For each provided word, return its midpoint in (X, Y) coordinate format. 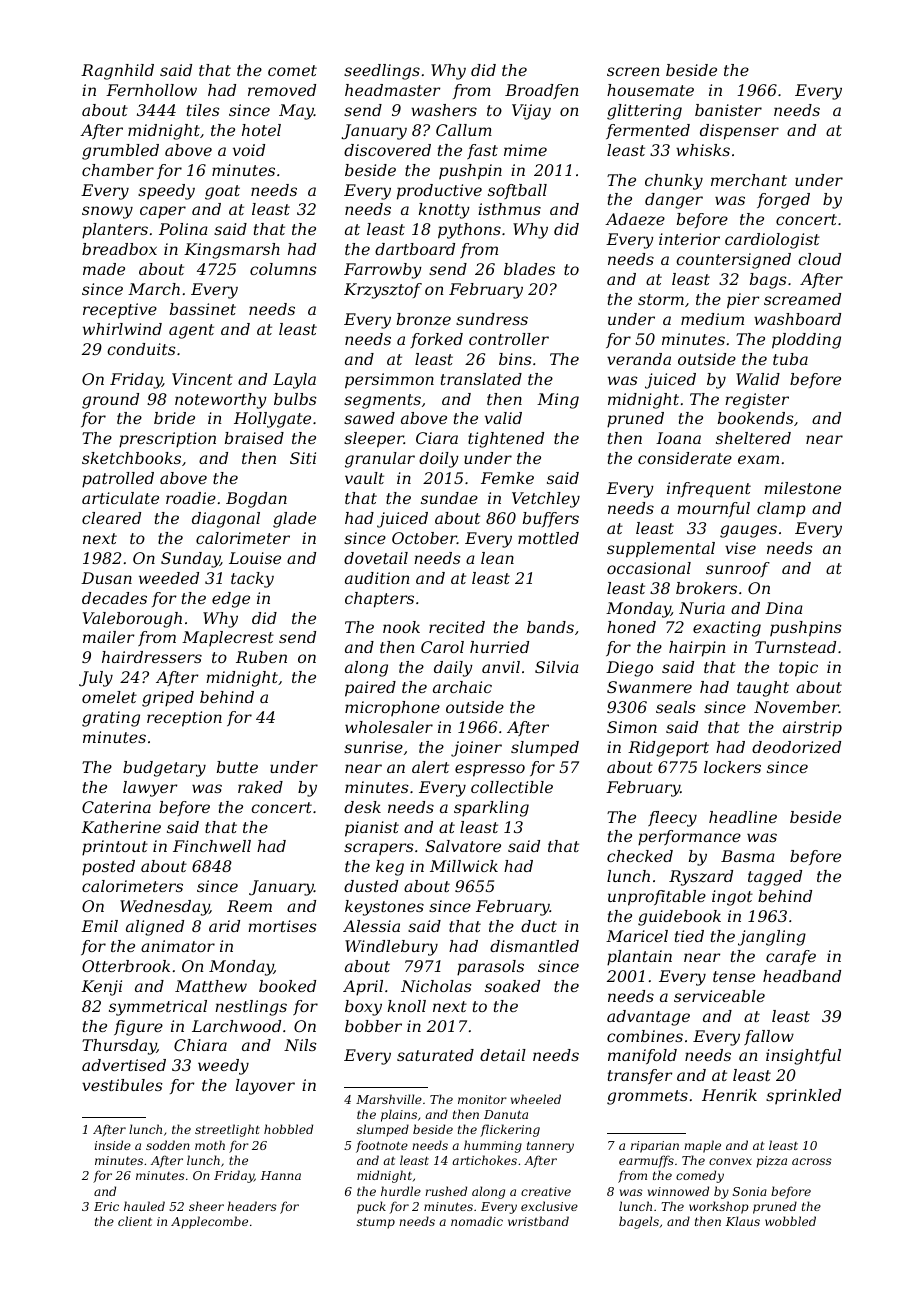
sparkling (491, 809)
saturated (435, 1055)
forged (783, 201)
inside (112, 1145)
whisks (703, 150)
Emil (99, 926)
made (104, 269)
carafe (791, 957)
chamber (118, 170)
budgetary (164, 769)
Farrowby (383, 271)
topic (798, 669)
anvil (501, 667)
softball (517, 191)
